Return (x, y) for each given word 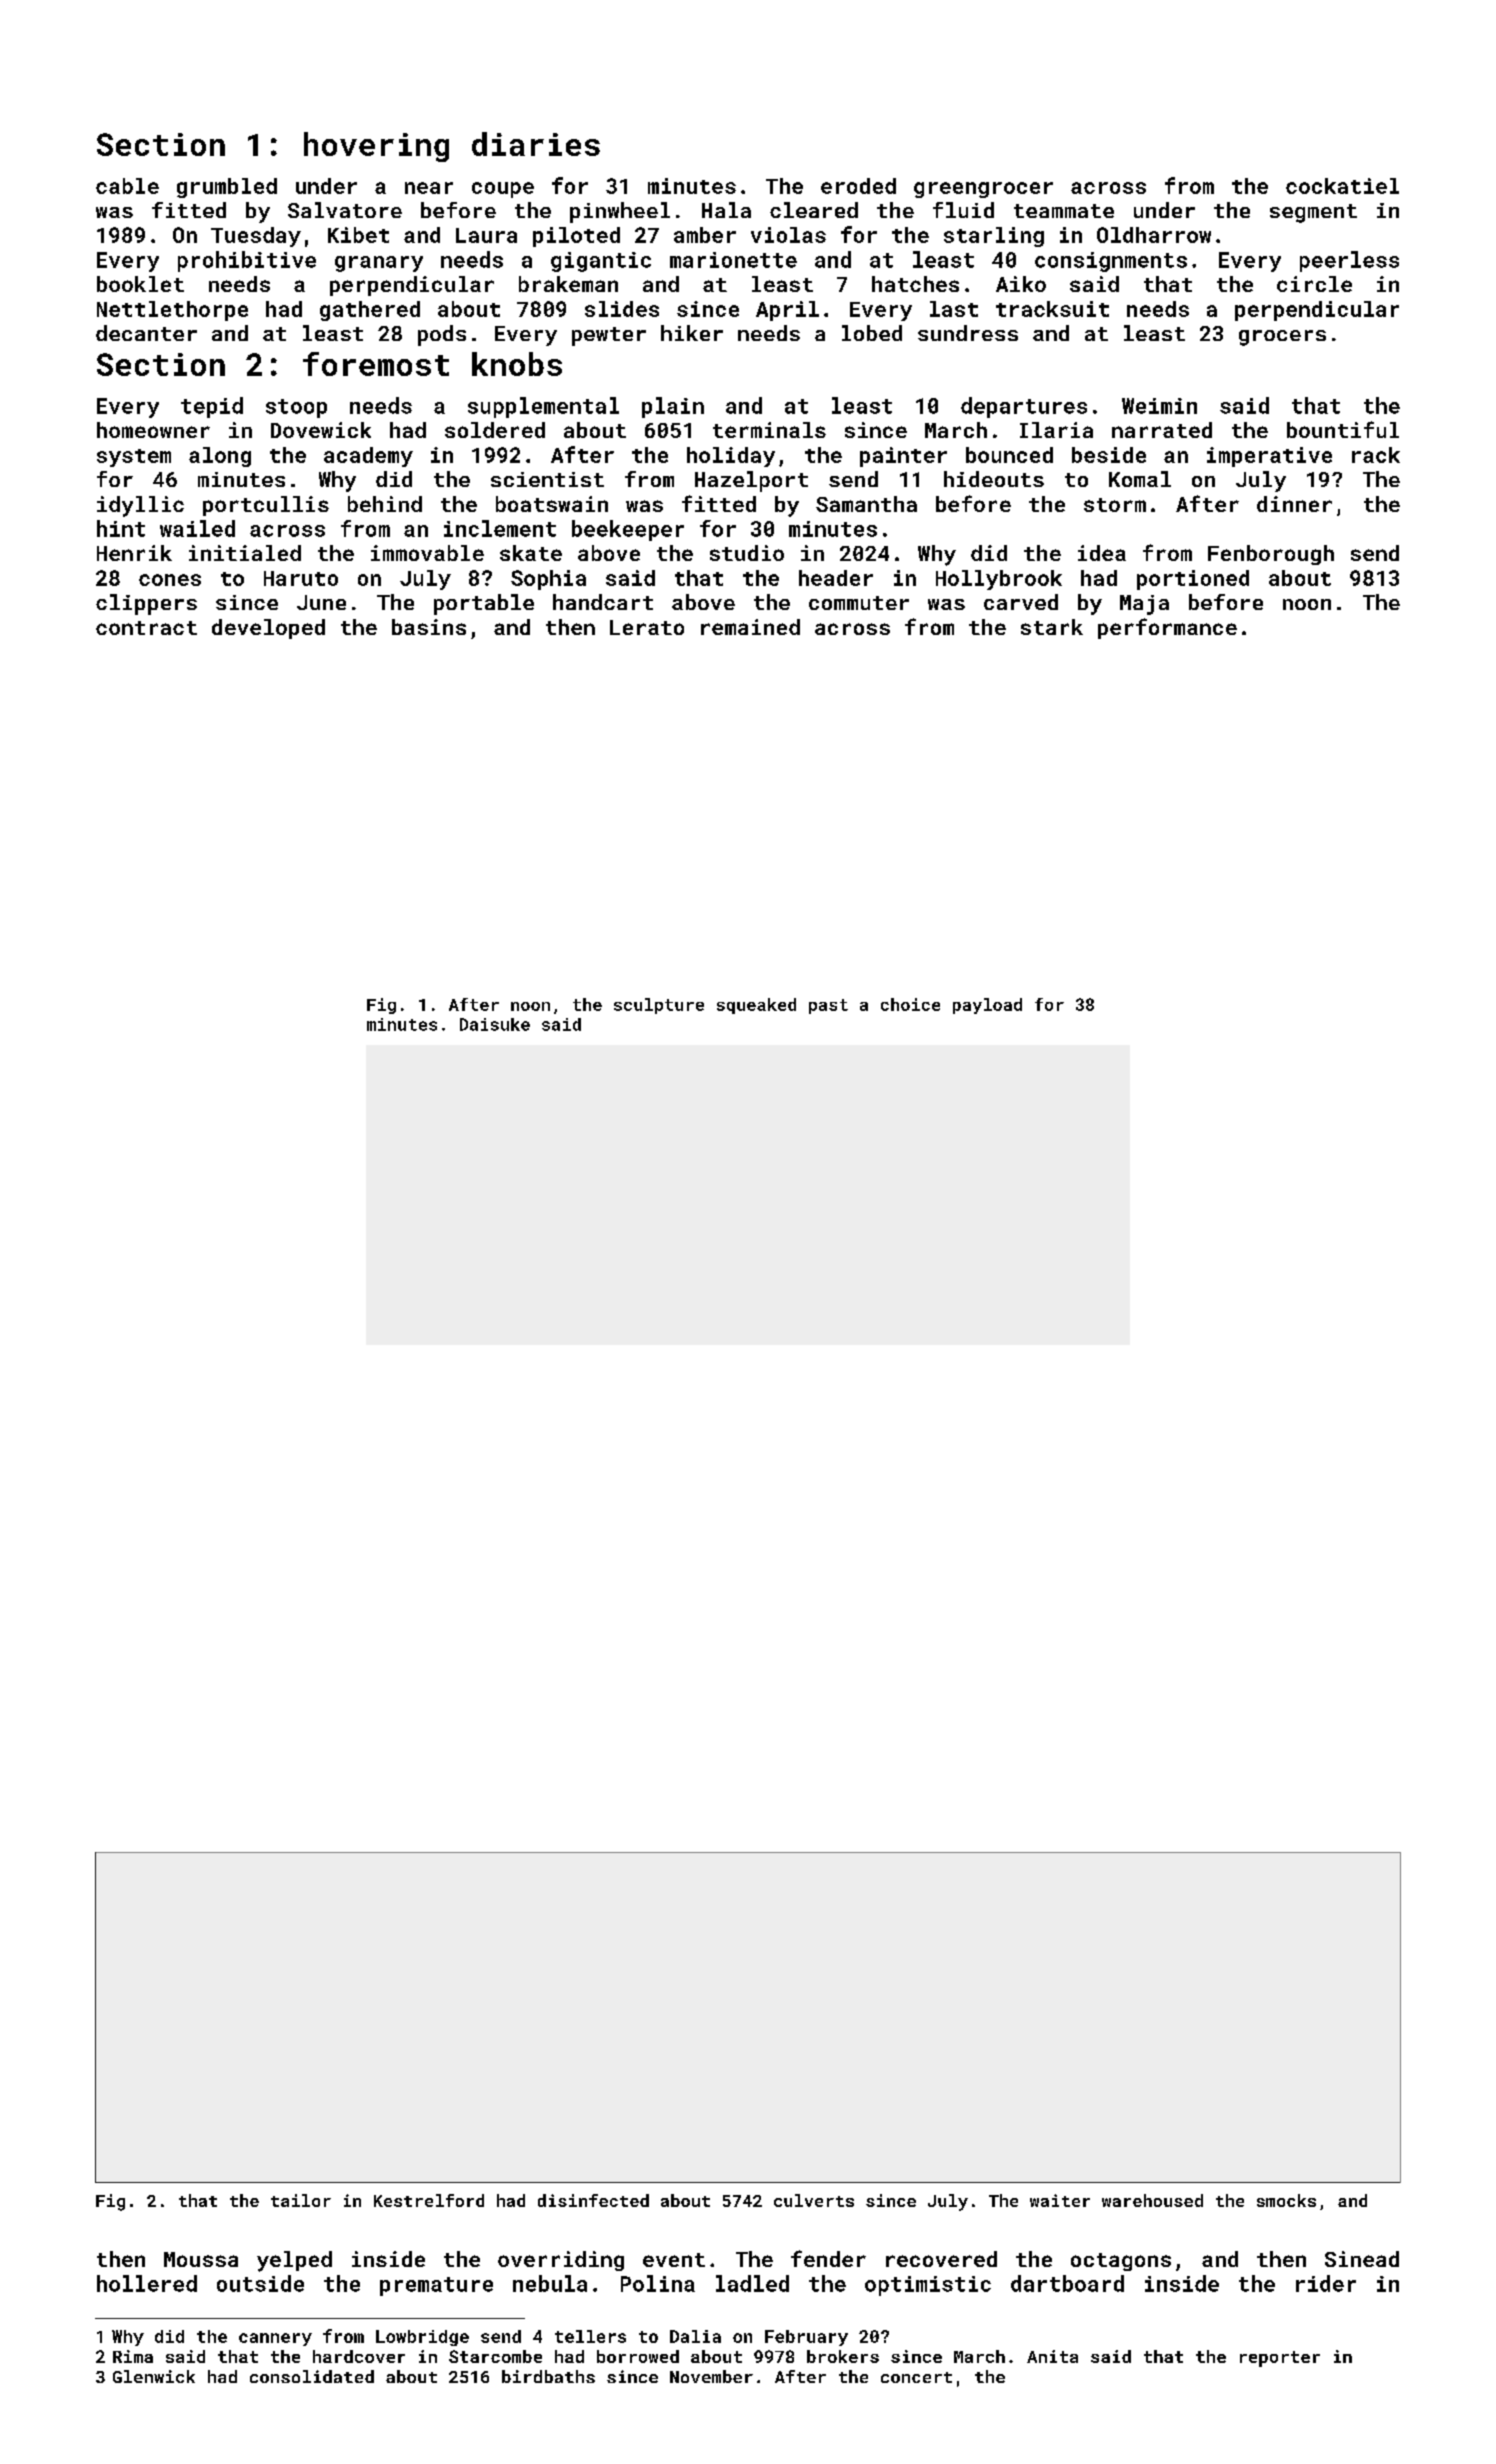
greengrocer (983, 190)
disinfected (593, 2200)
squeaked (756, 1006)
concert (916, 2377)
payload (987, 1006)
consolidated (312, 2376)
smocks (1286, 2200)
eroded (858, 186)
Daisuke (495, 1024)
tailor (301, 2200)
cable (127, 186)
